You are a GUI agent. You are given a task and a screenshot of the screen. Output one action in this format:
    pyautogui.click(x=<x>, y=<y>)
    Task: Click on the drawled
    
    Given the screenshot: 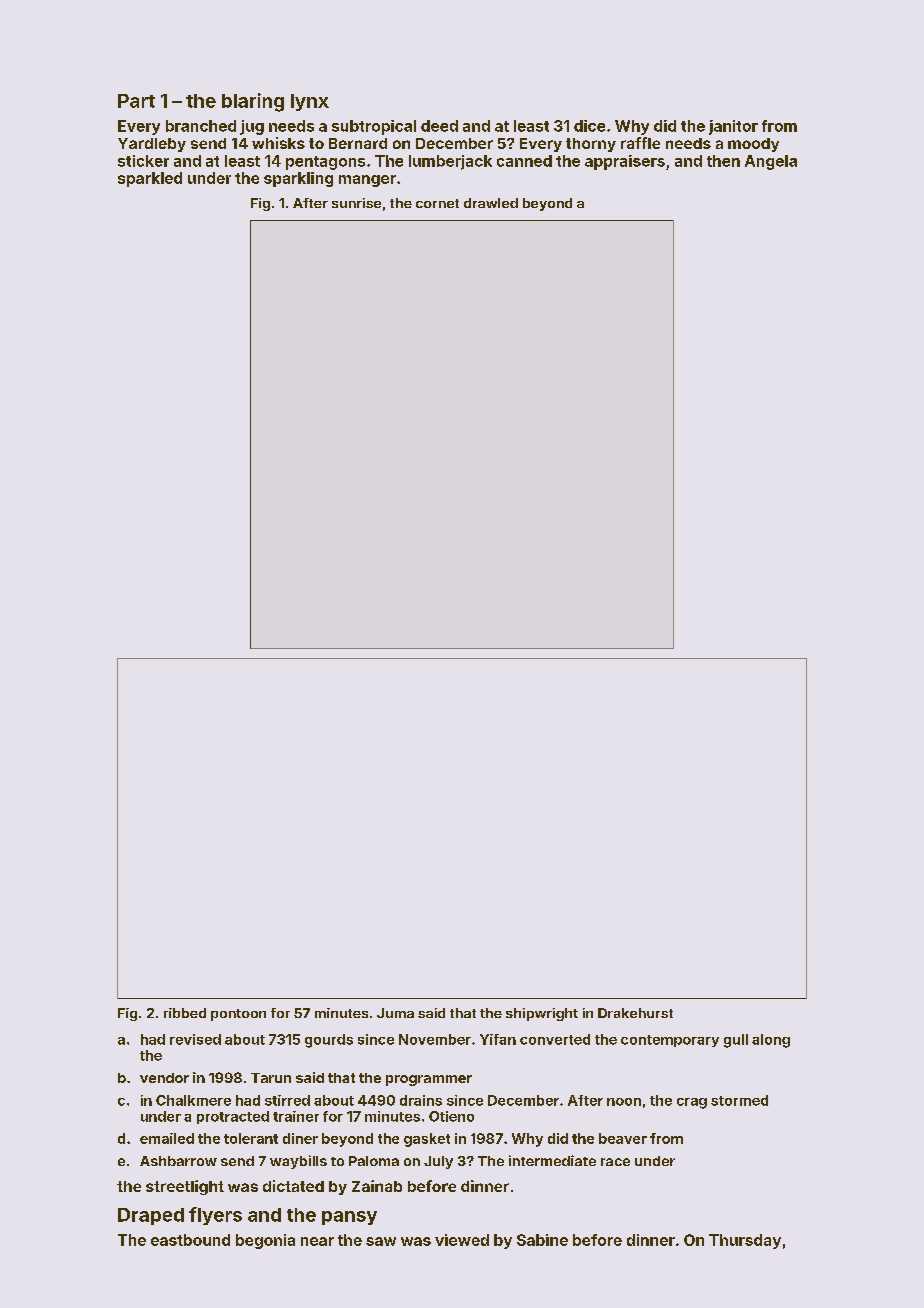 What is the action you would take?
    pyautogui.click(x=491, y=203)
